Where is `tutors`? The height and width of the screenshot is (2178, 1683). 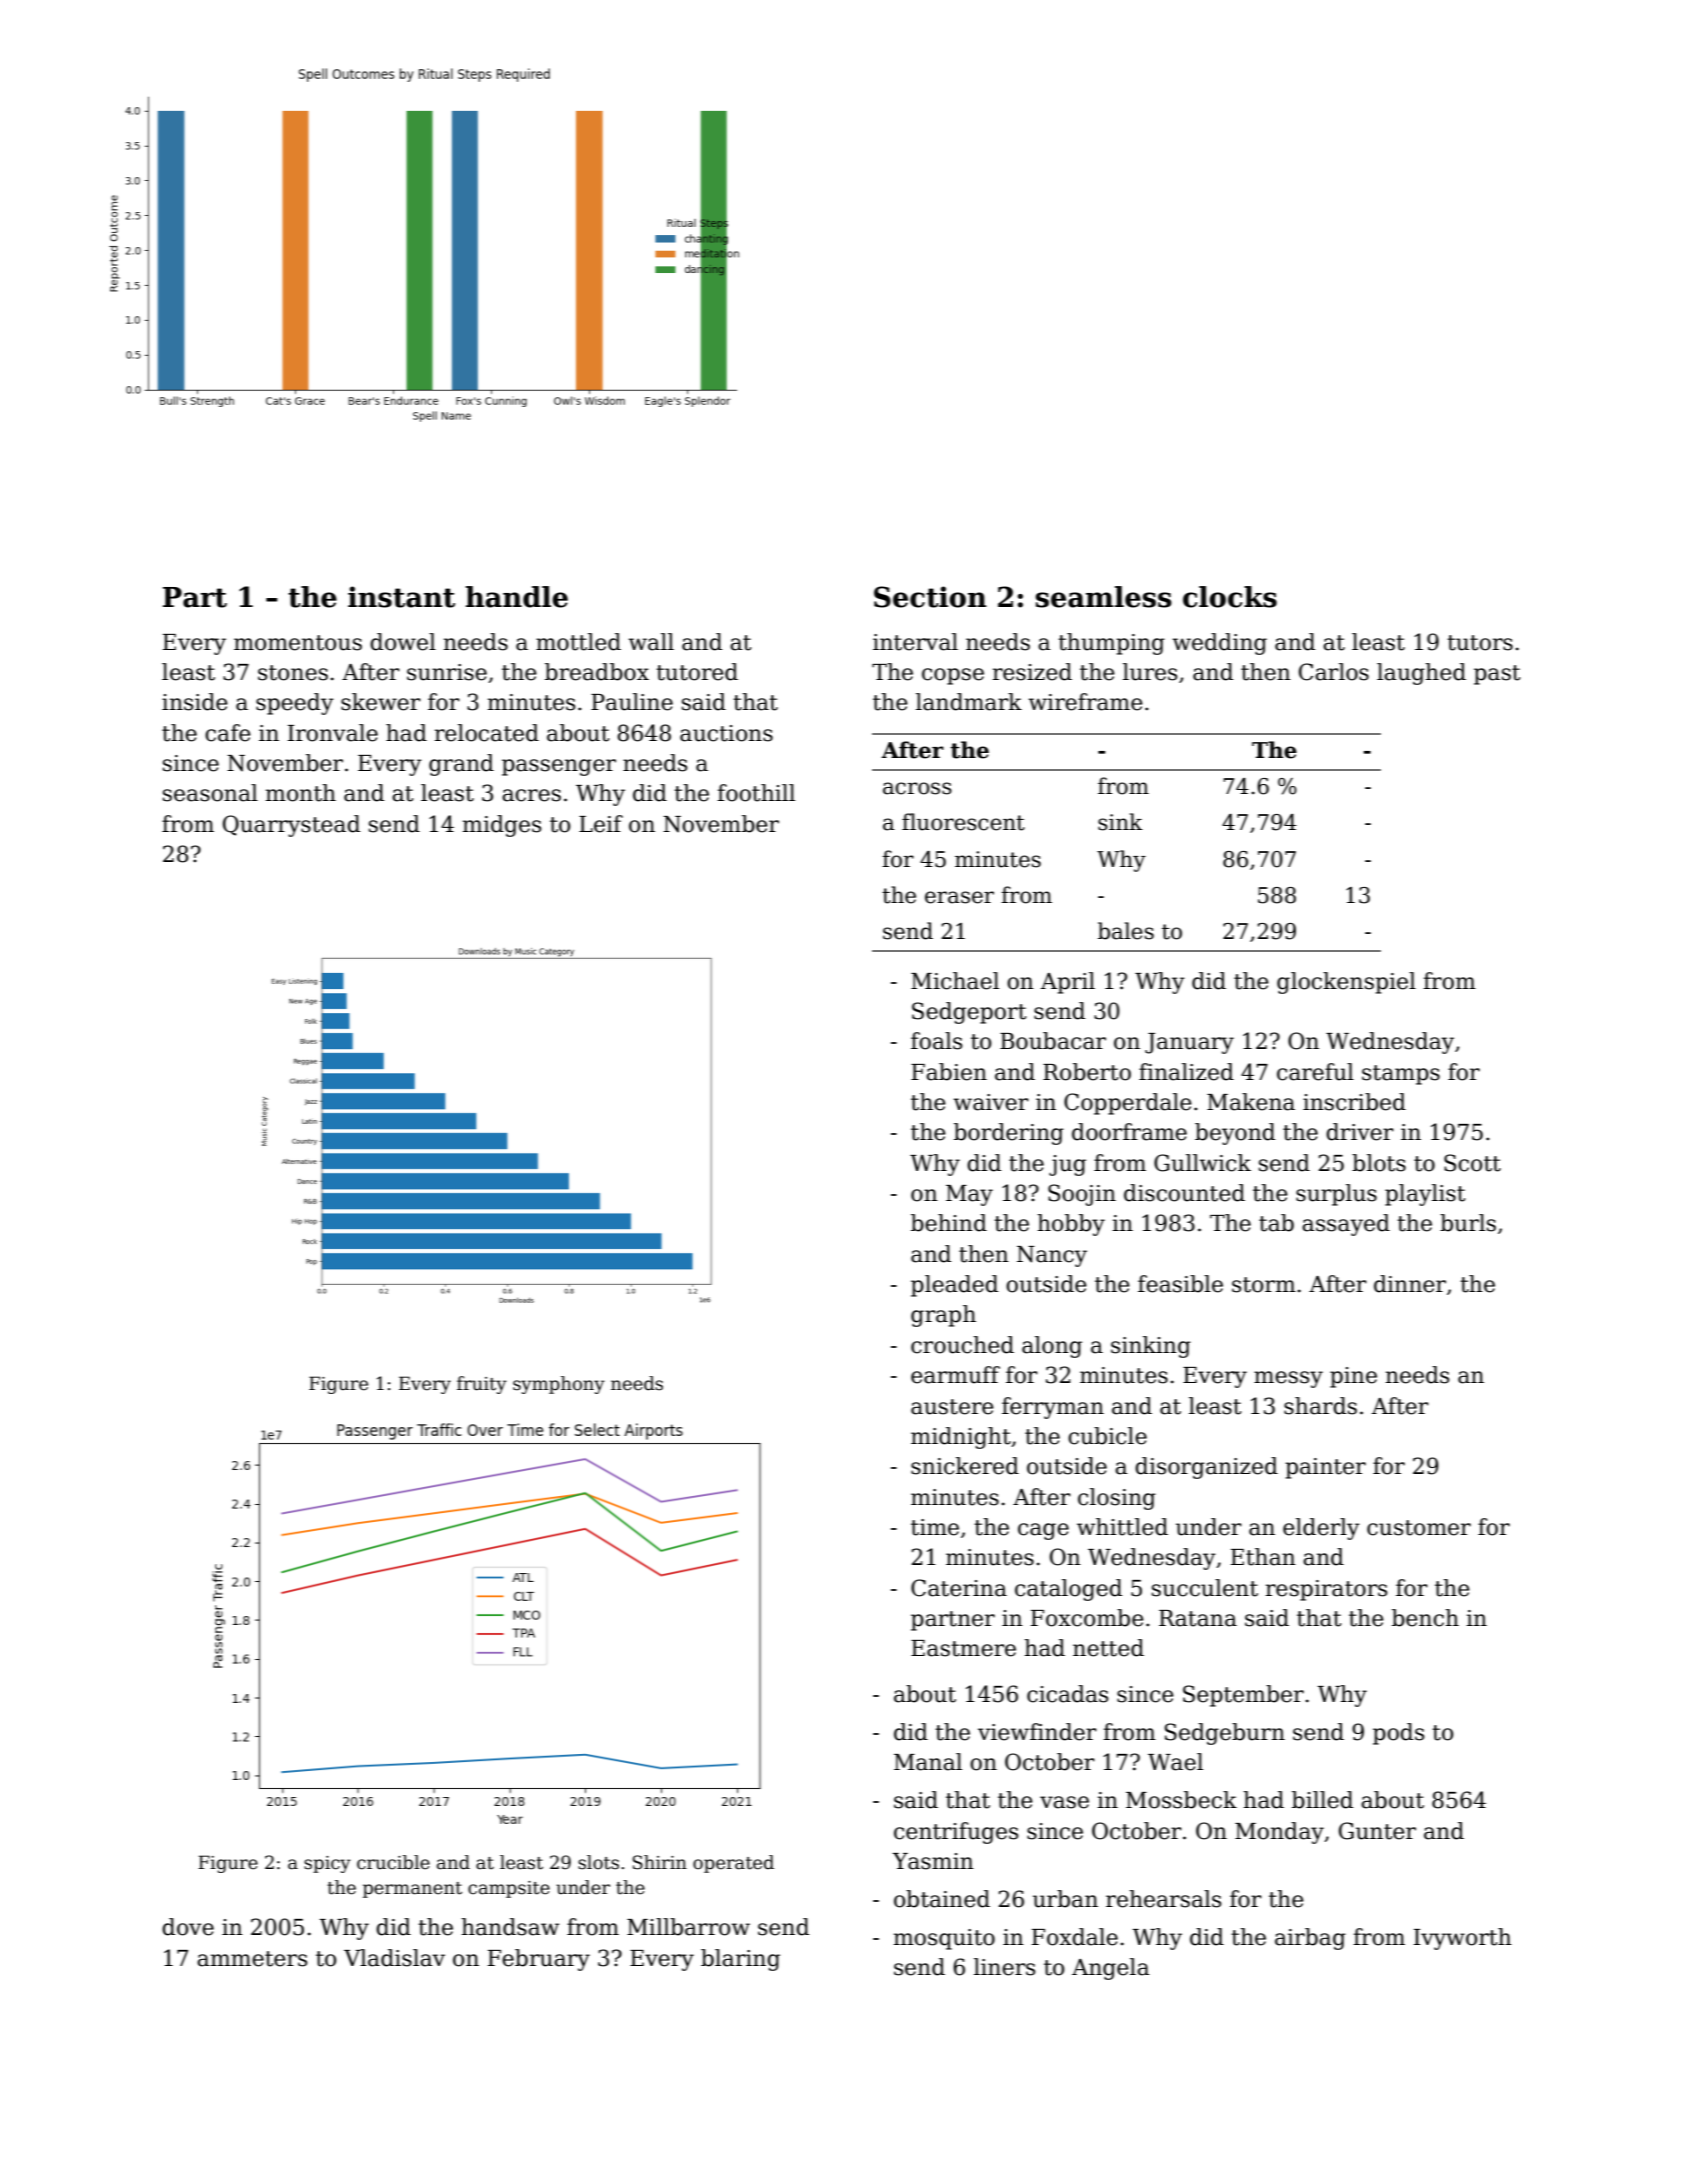
tutors is located at coordinates (1480, 643).
